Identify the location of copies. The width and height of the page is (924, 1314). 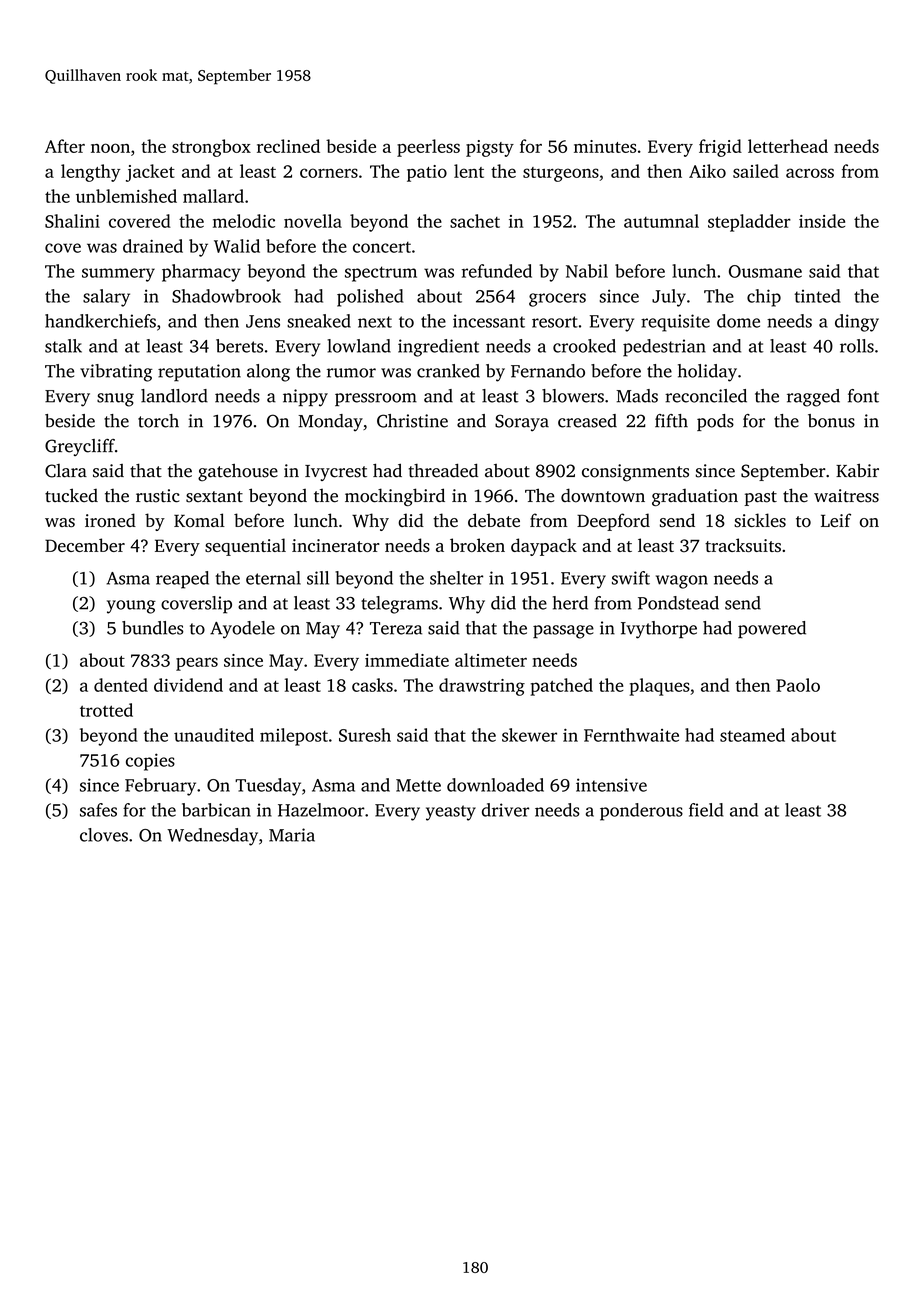
(150, 762).
